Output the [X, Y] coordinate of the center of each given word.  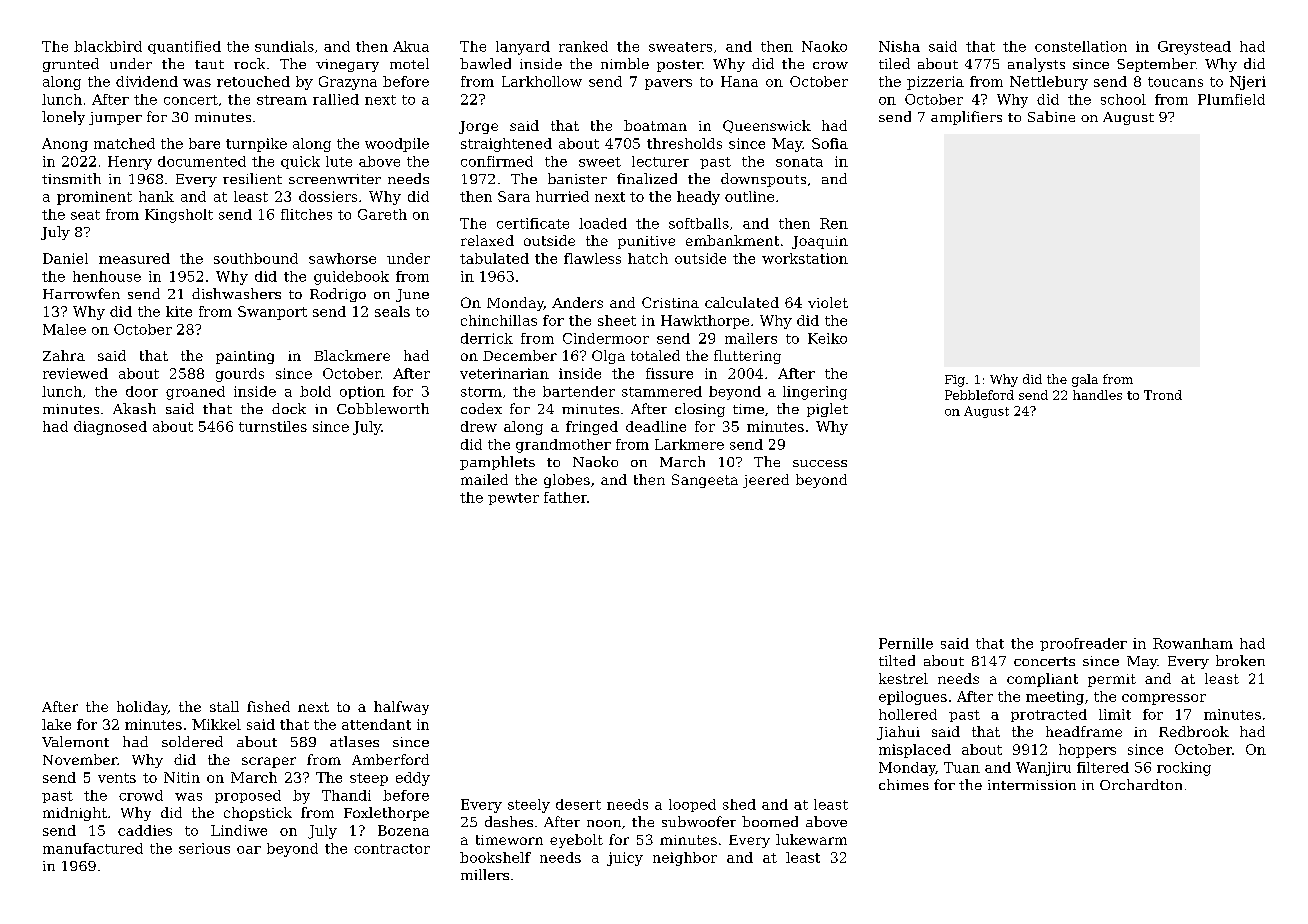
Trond [1163, 395]
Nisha [899, 46]
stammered [662, 391]
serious [204, 848]
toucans [1175, 82]
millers [485, 874]
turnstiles [273, 426]
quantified [184, 47]
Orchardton [1141, 784]
